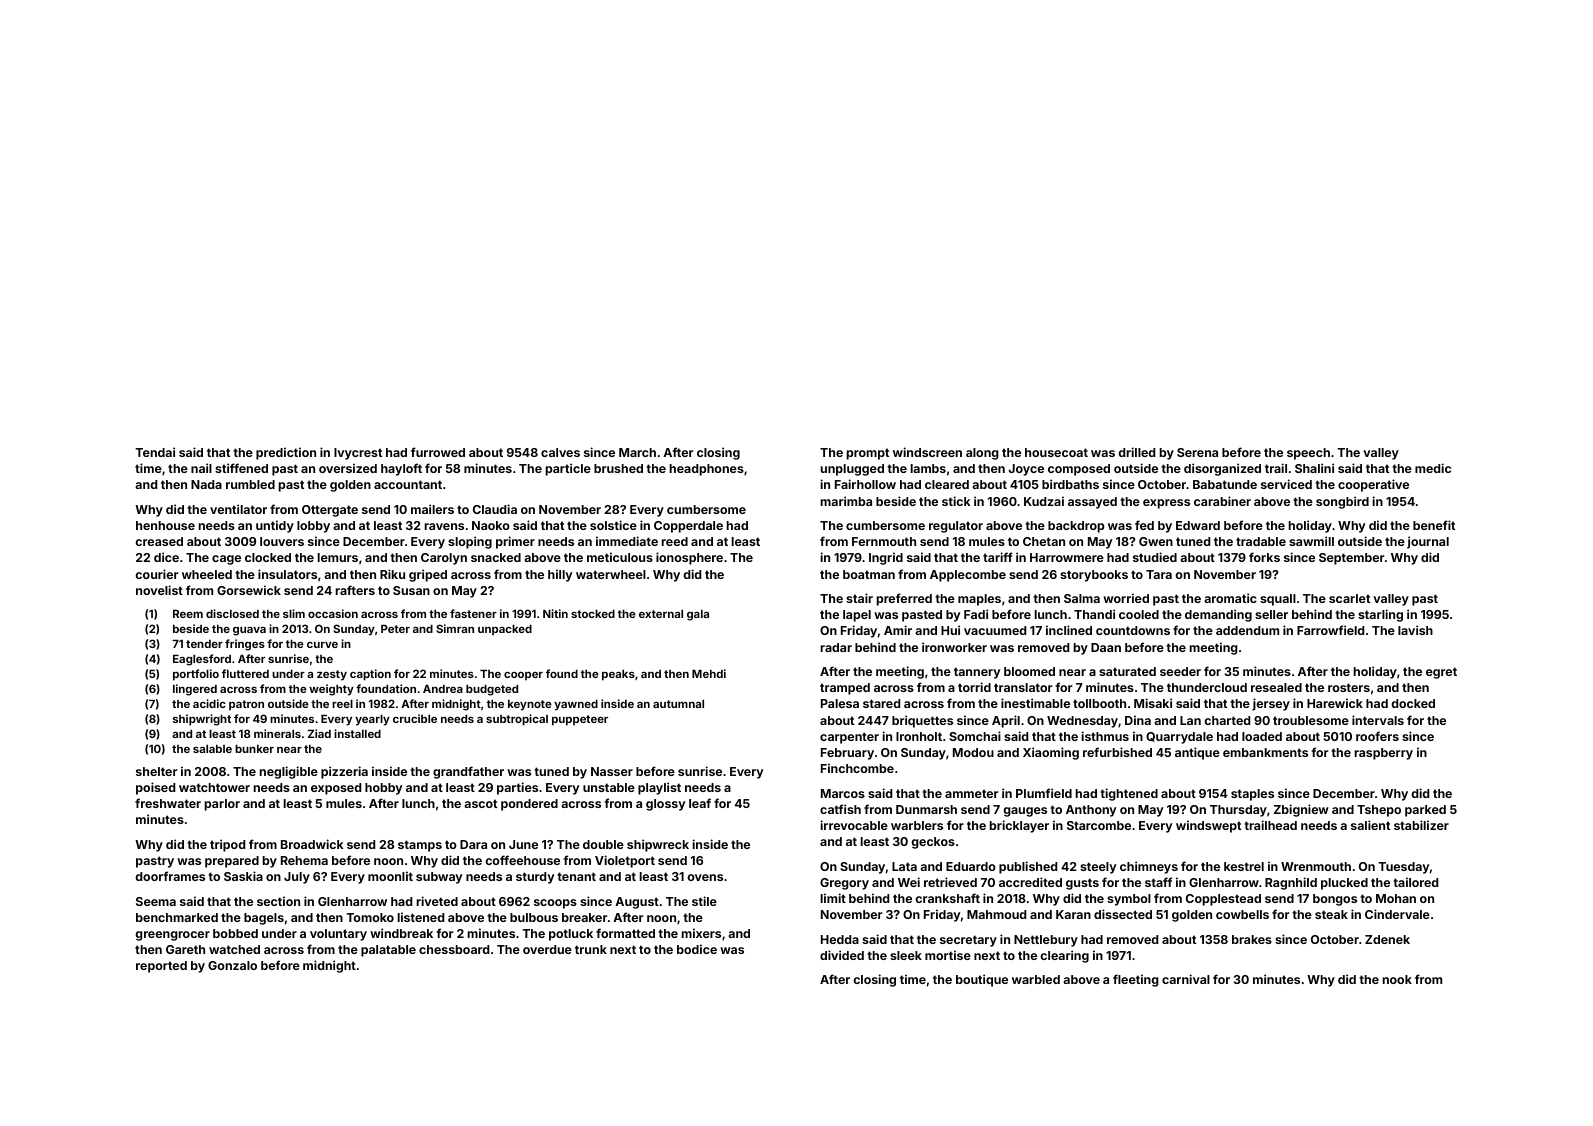  Describe the element at coordinates (1076, 527) in the page. I see `backdrop` at that location.
